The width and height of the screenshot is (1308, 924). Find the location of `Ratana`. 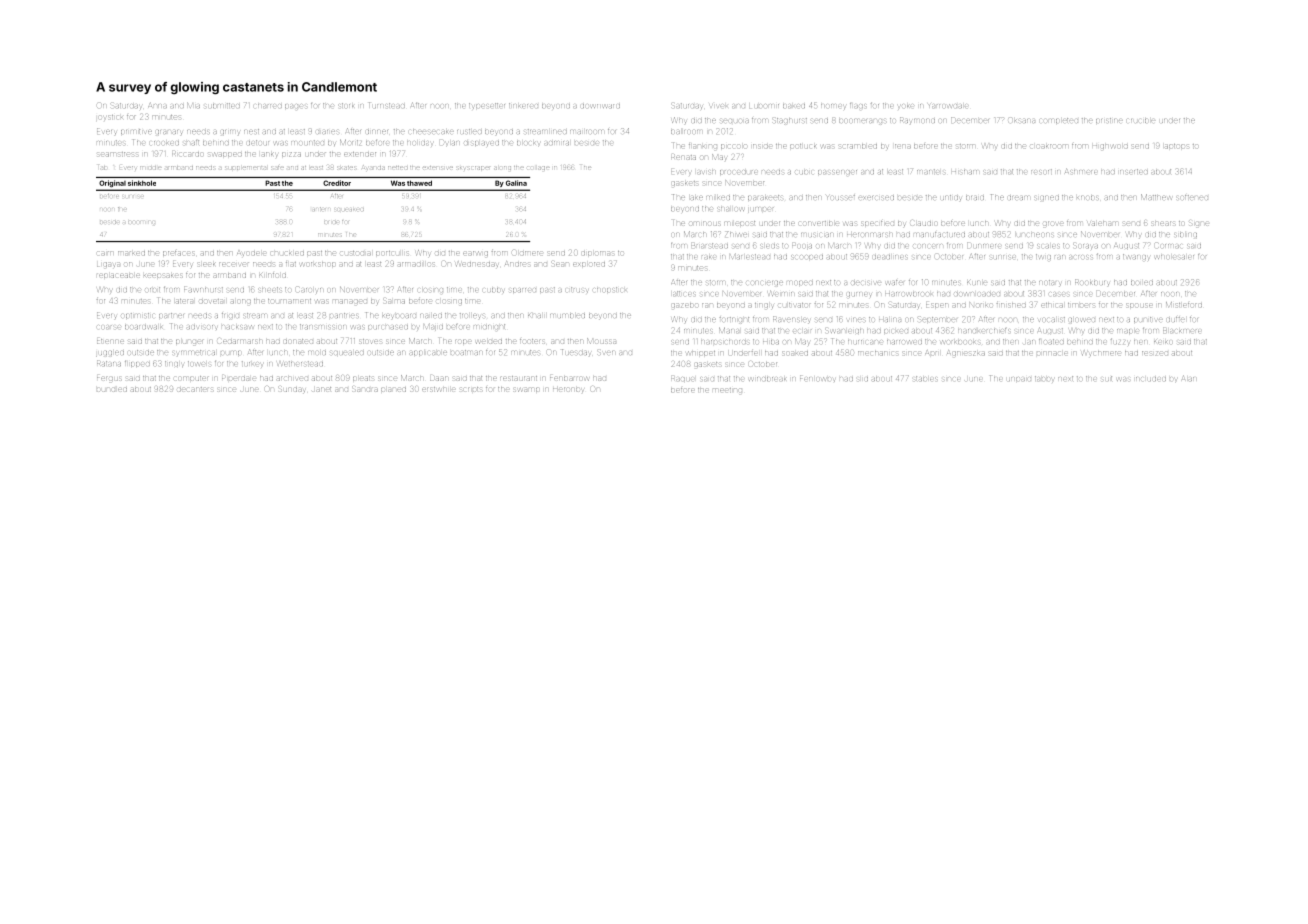

Ratana is located at coordinates (109, 363).
